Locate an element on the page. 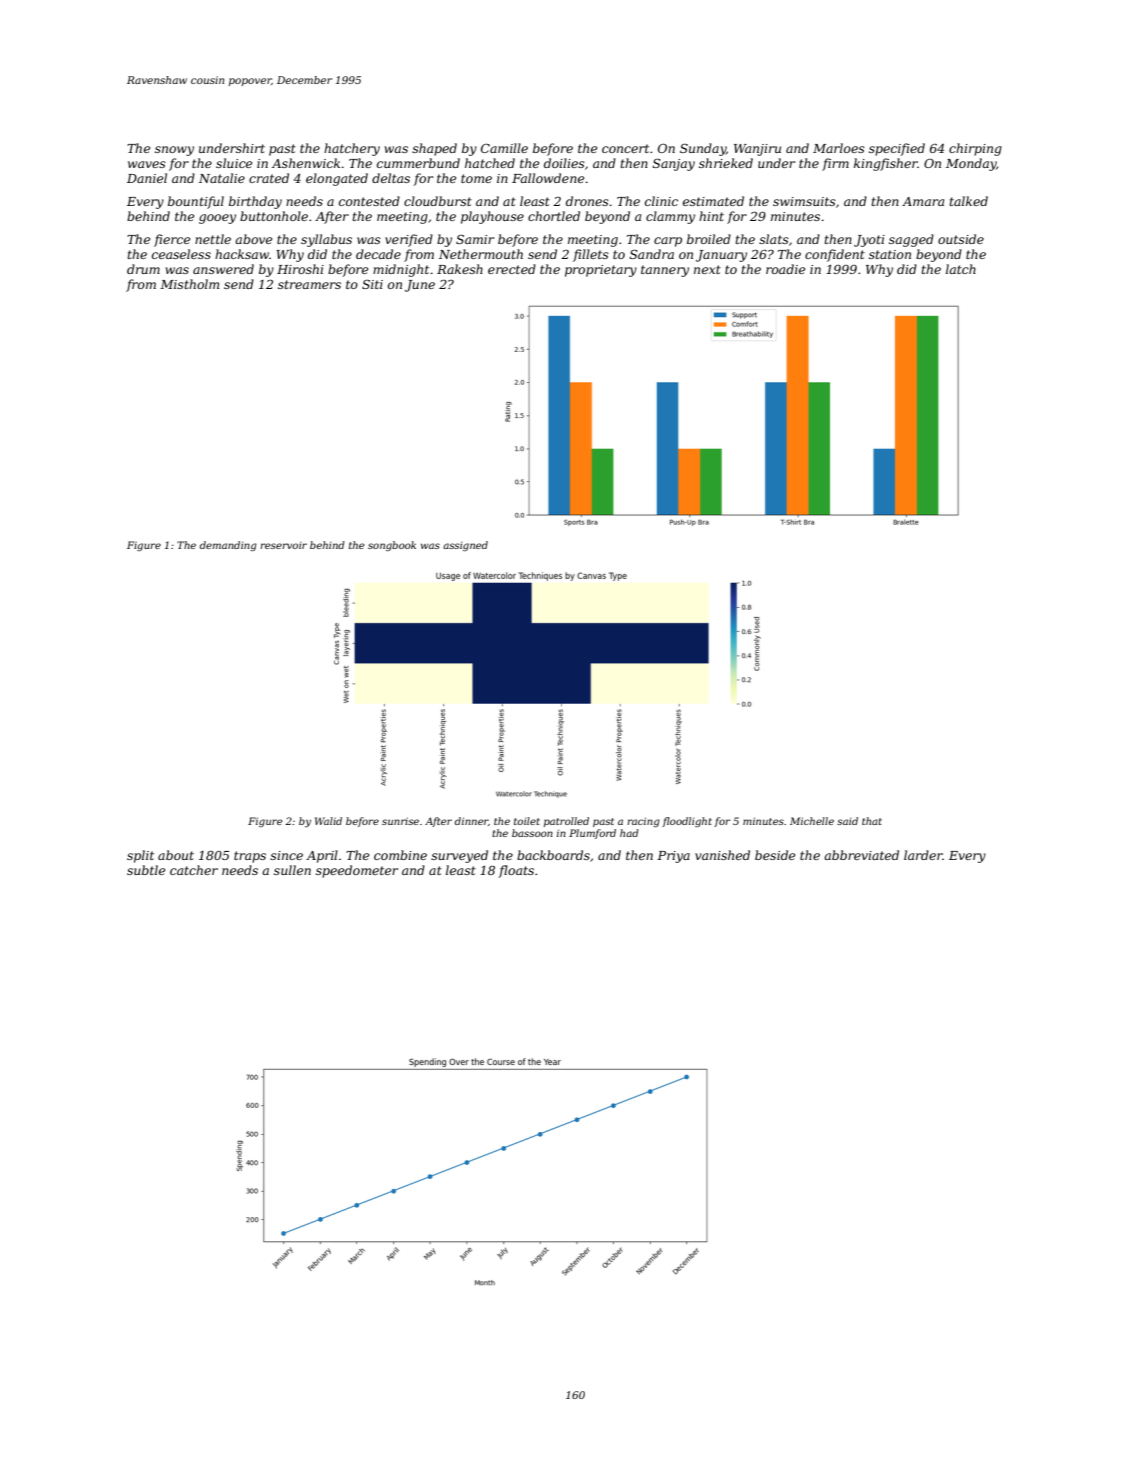 The image size is (1131, 1464). streamers is located at coordinates (309, 284).
